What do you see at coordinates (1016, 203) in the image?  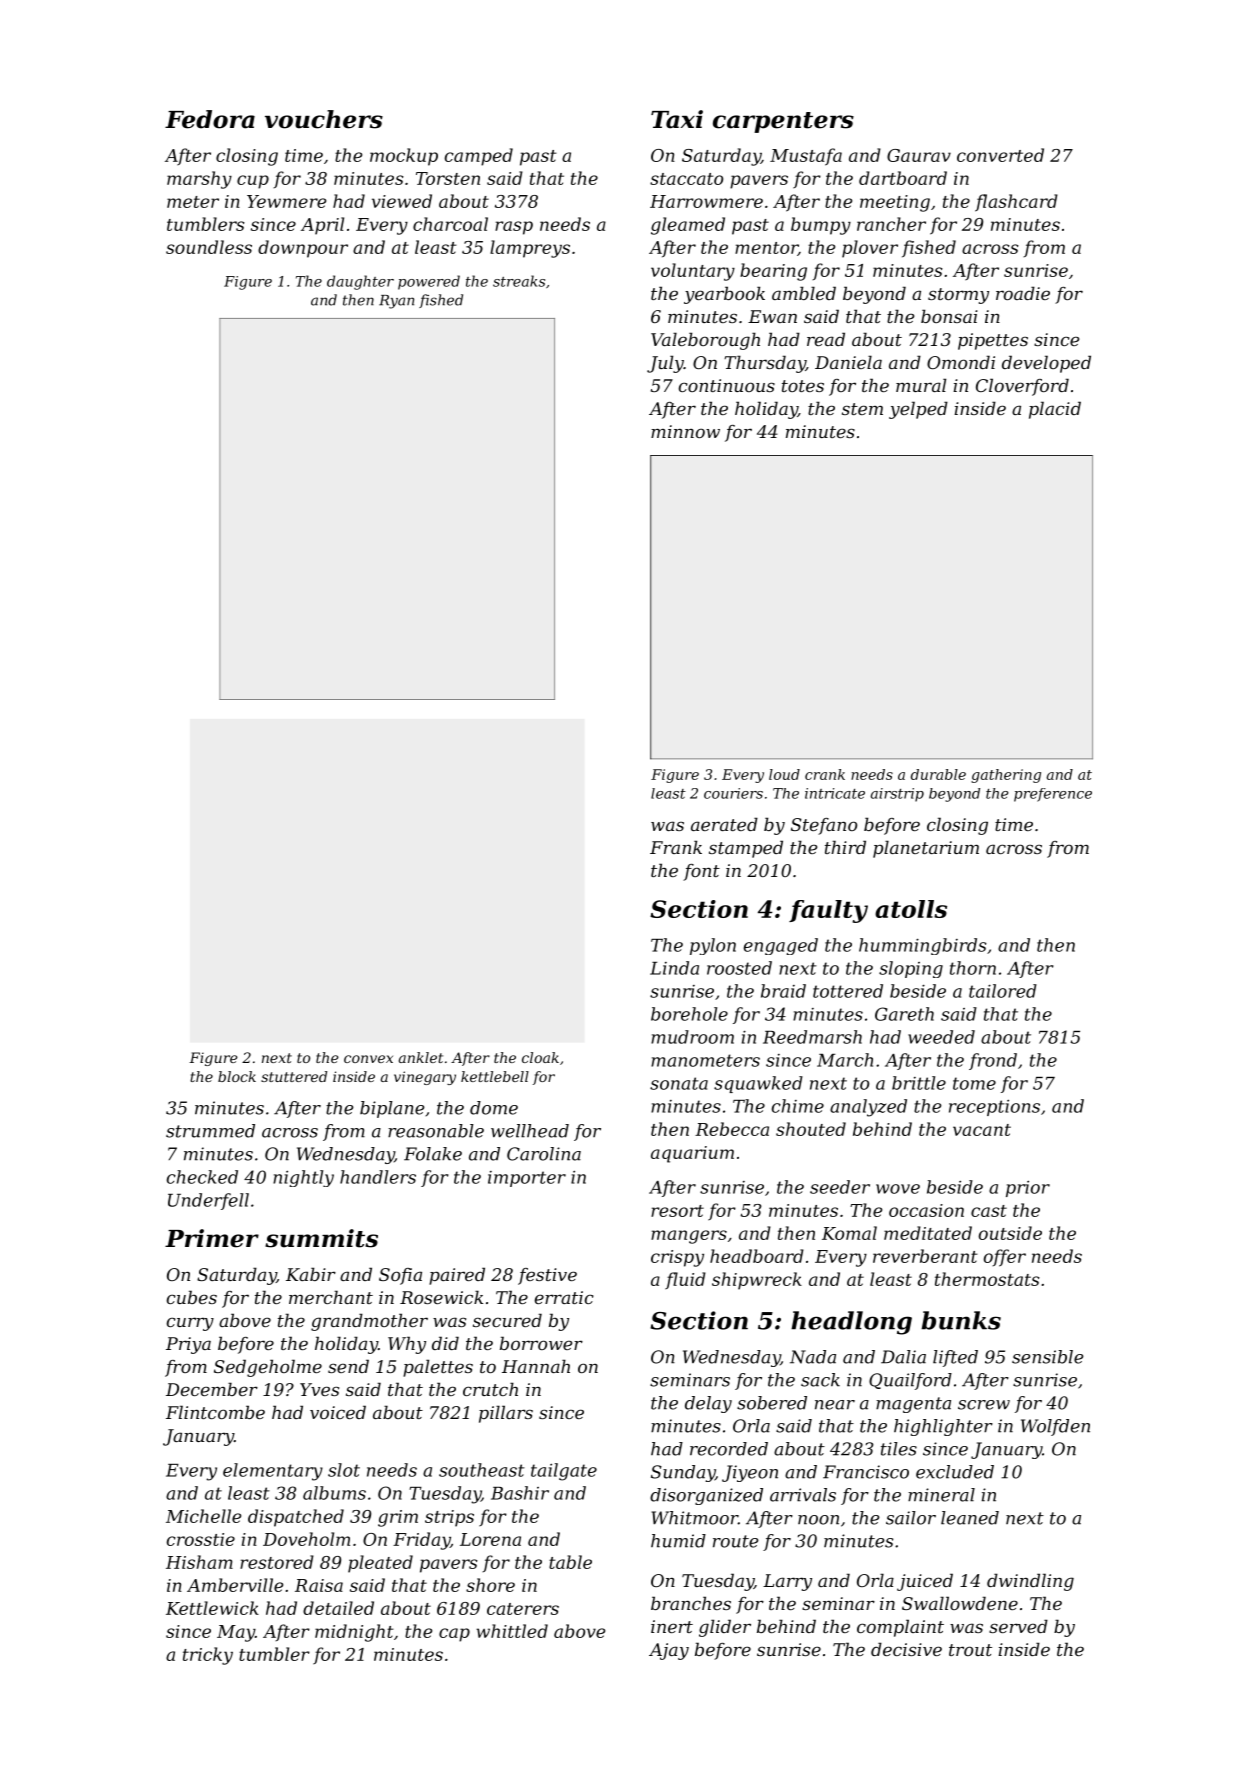 I see `flashcard` at bounding box center [1016, 203].
